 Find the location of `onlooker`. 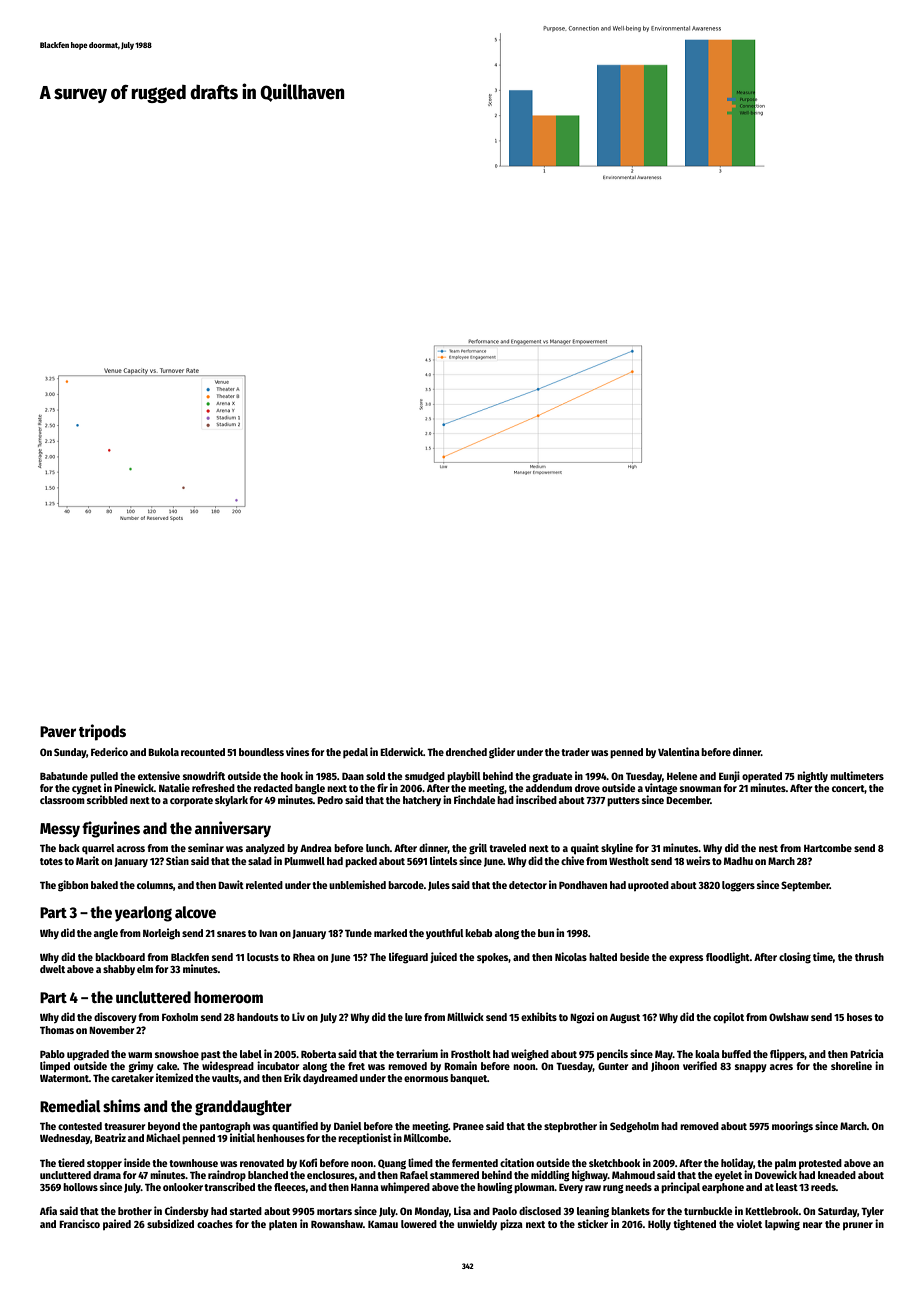

onlooker is located at coordinates (183, 1187).
